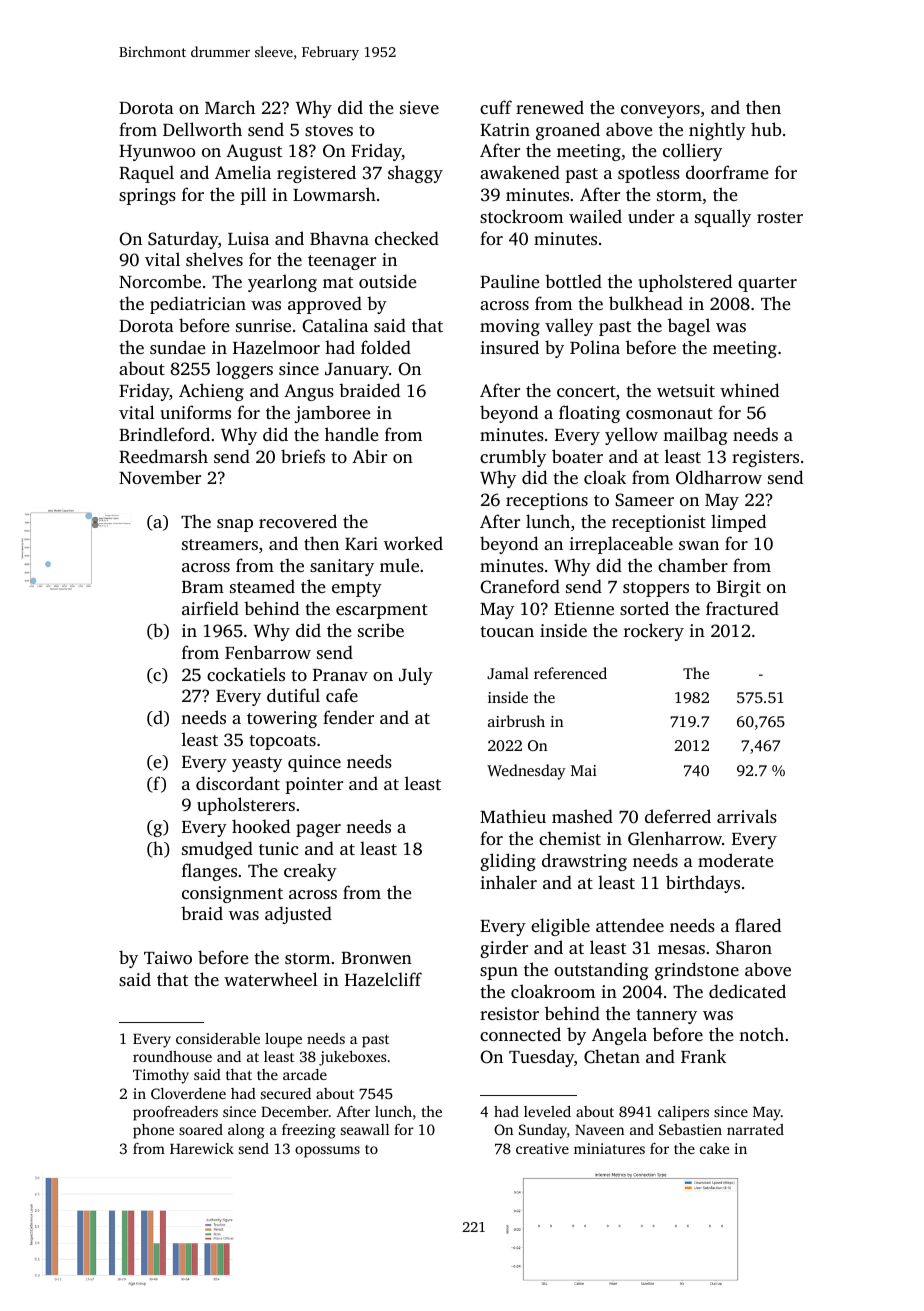  I want to click on roster, so click(780, 217).
